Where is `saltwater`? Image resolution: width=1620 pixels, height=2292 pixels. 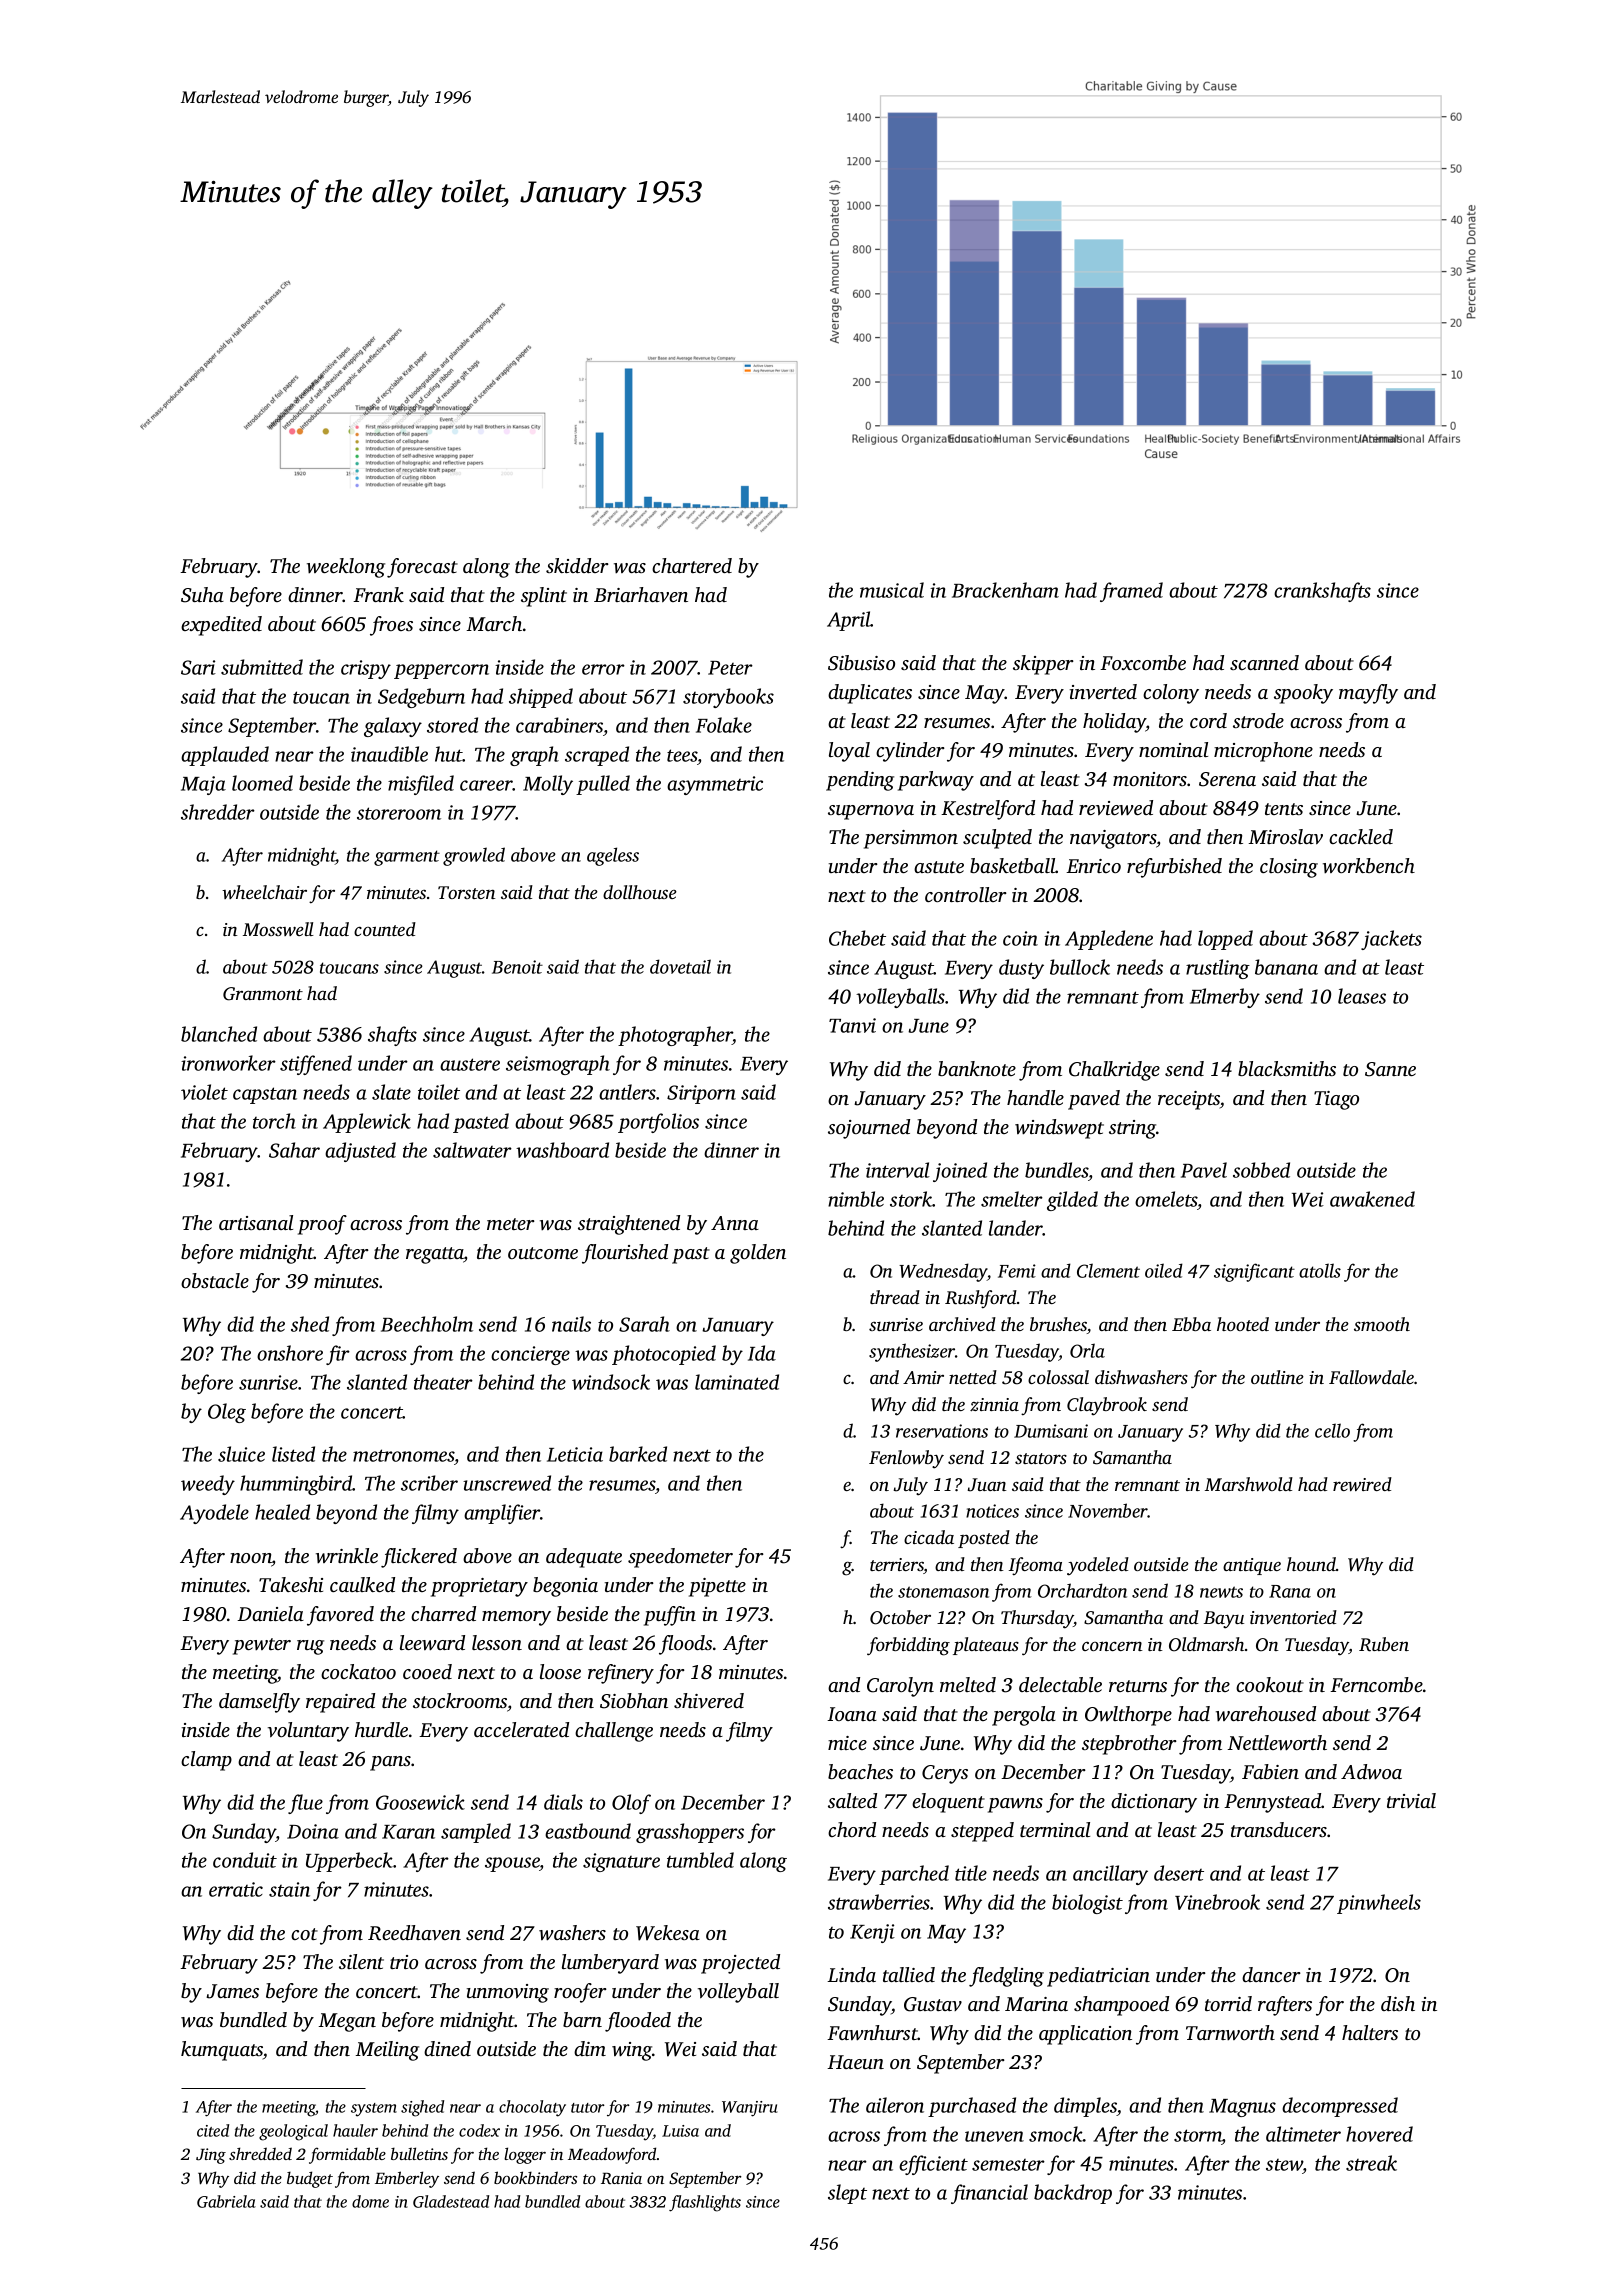
saltwater is located at coordinates (472, 1150).
